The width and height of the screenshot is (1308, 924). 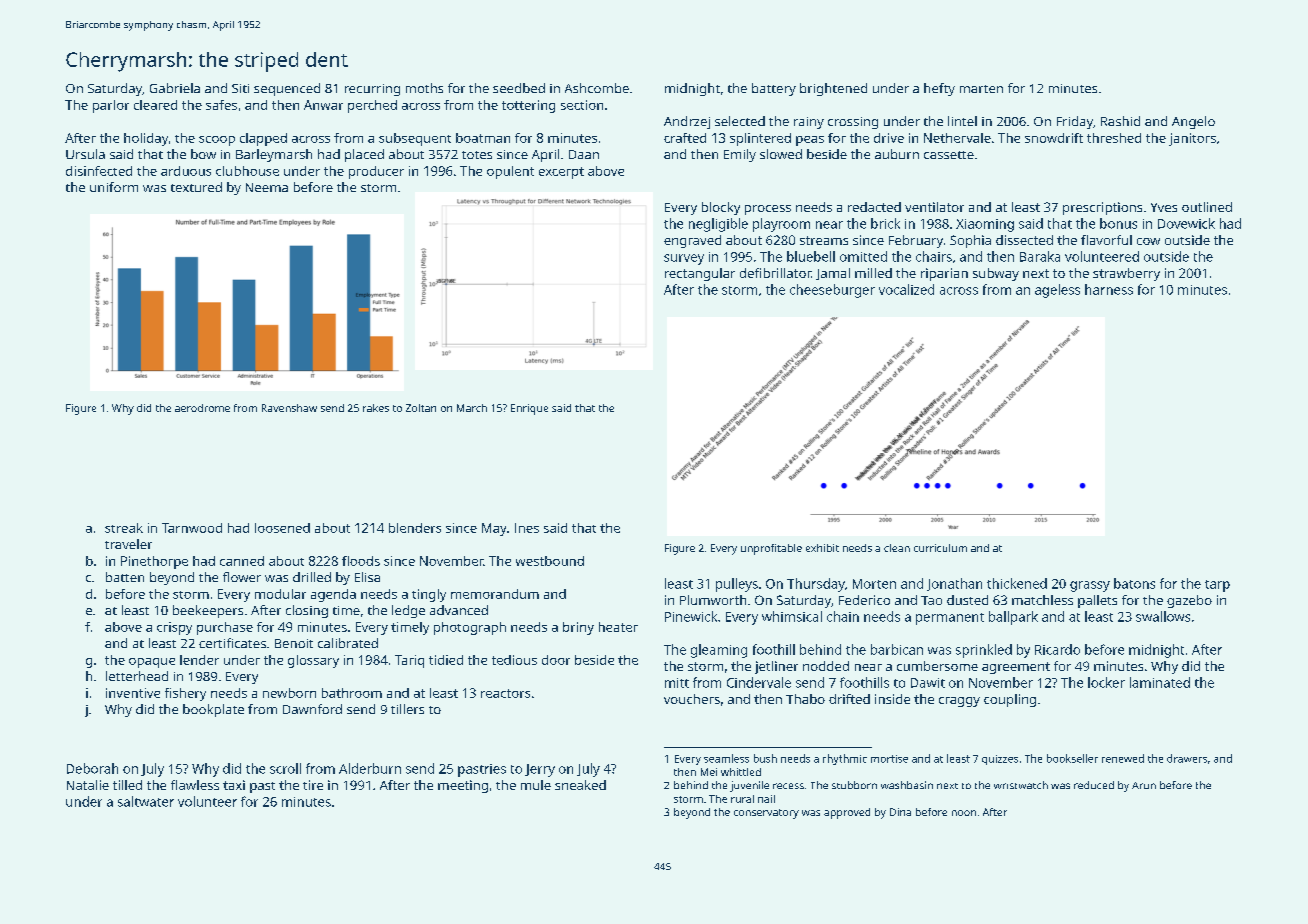 I want to click on vocalized, so click(x=906, y=289).
